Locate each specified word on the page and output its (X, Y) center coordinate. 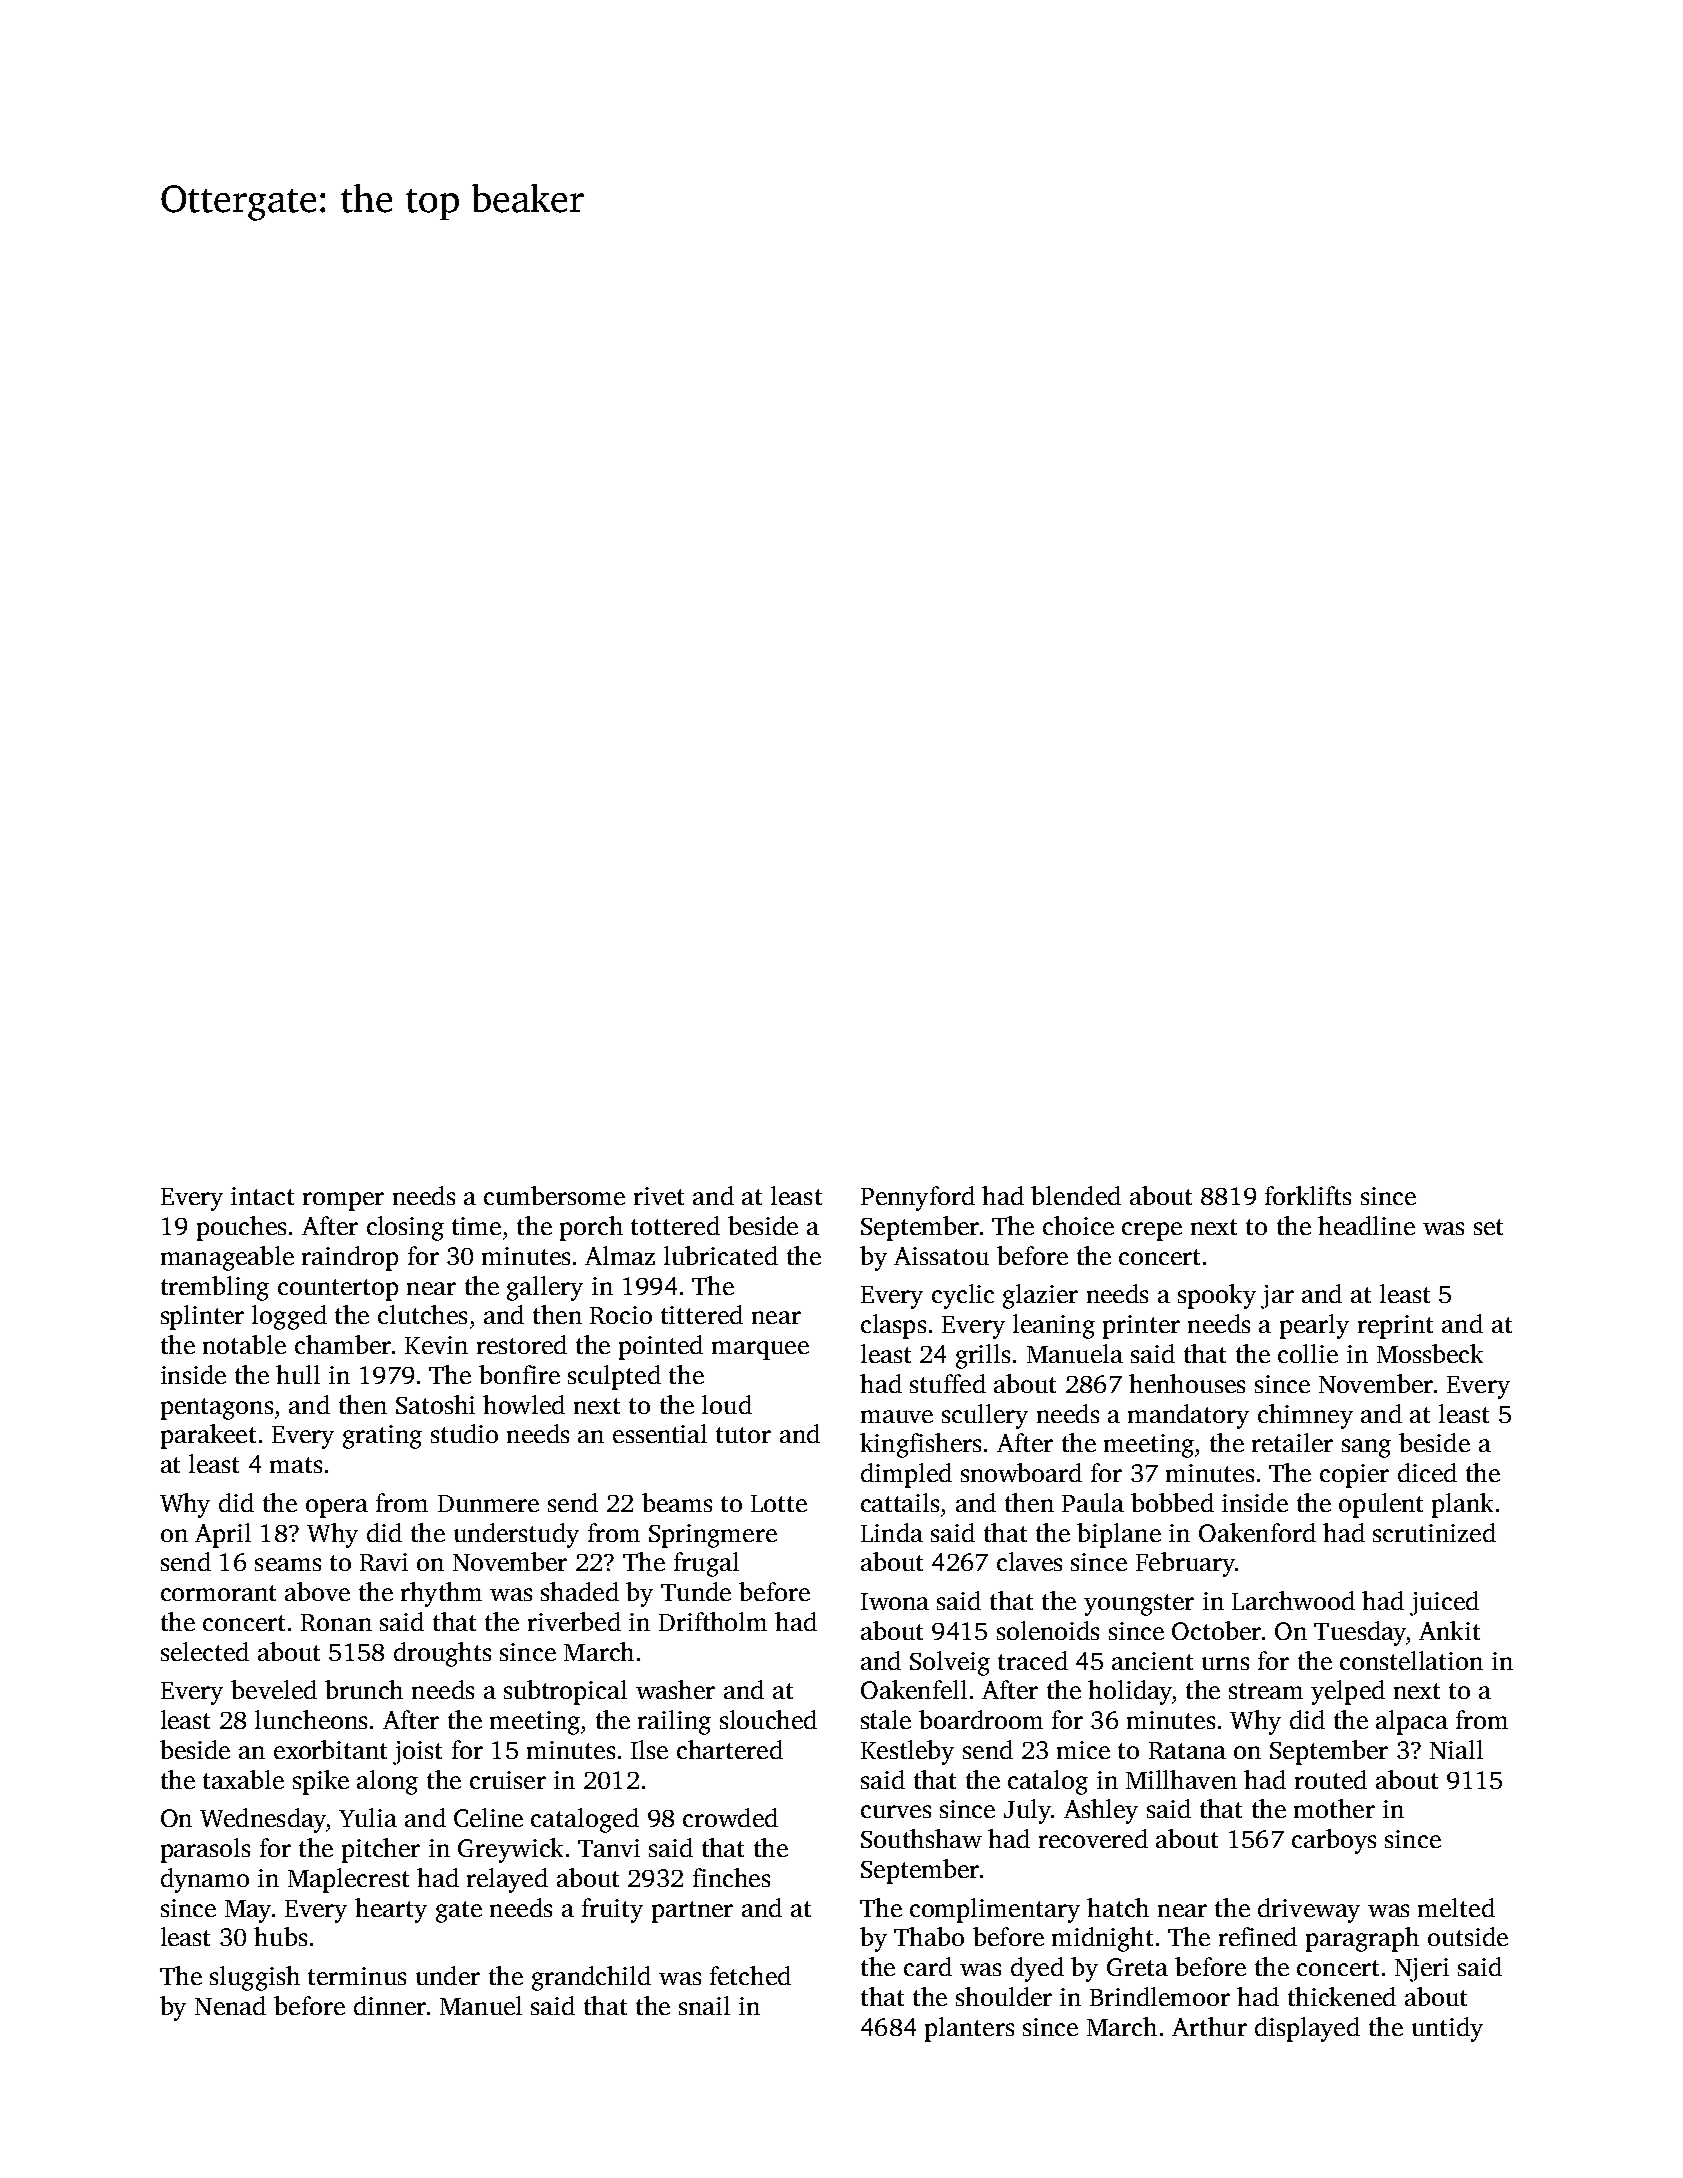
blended (1076, 1195)
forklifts (1308, 1195)
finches (731, 1877)
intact (262, 1196)
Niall (1456, 1749)
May (248, 1911)
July (1027, 1811)
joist (417, 1753)
